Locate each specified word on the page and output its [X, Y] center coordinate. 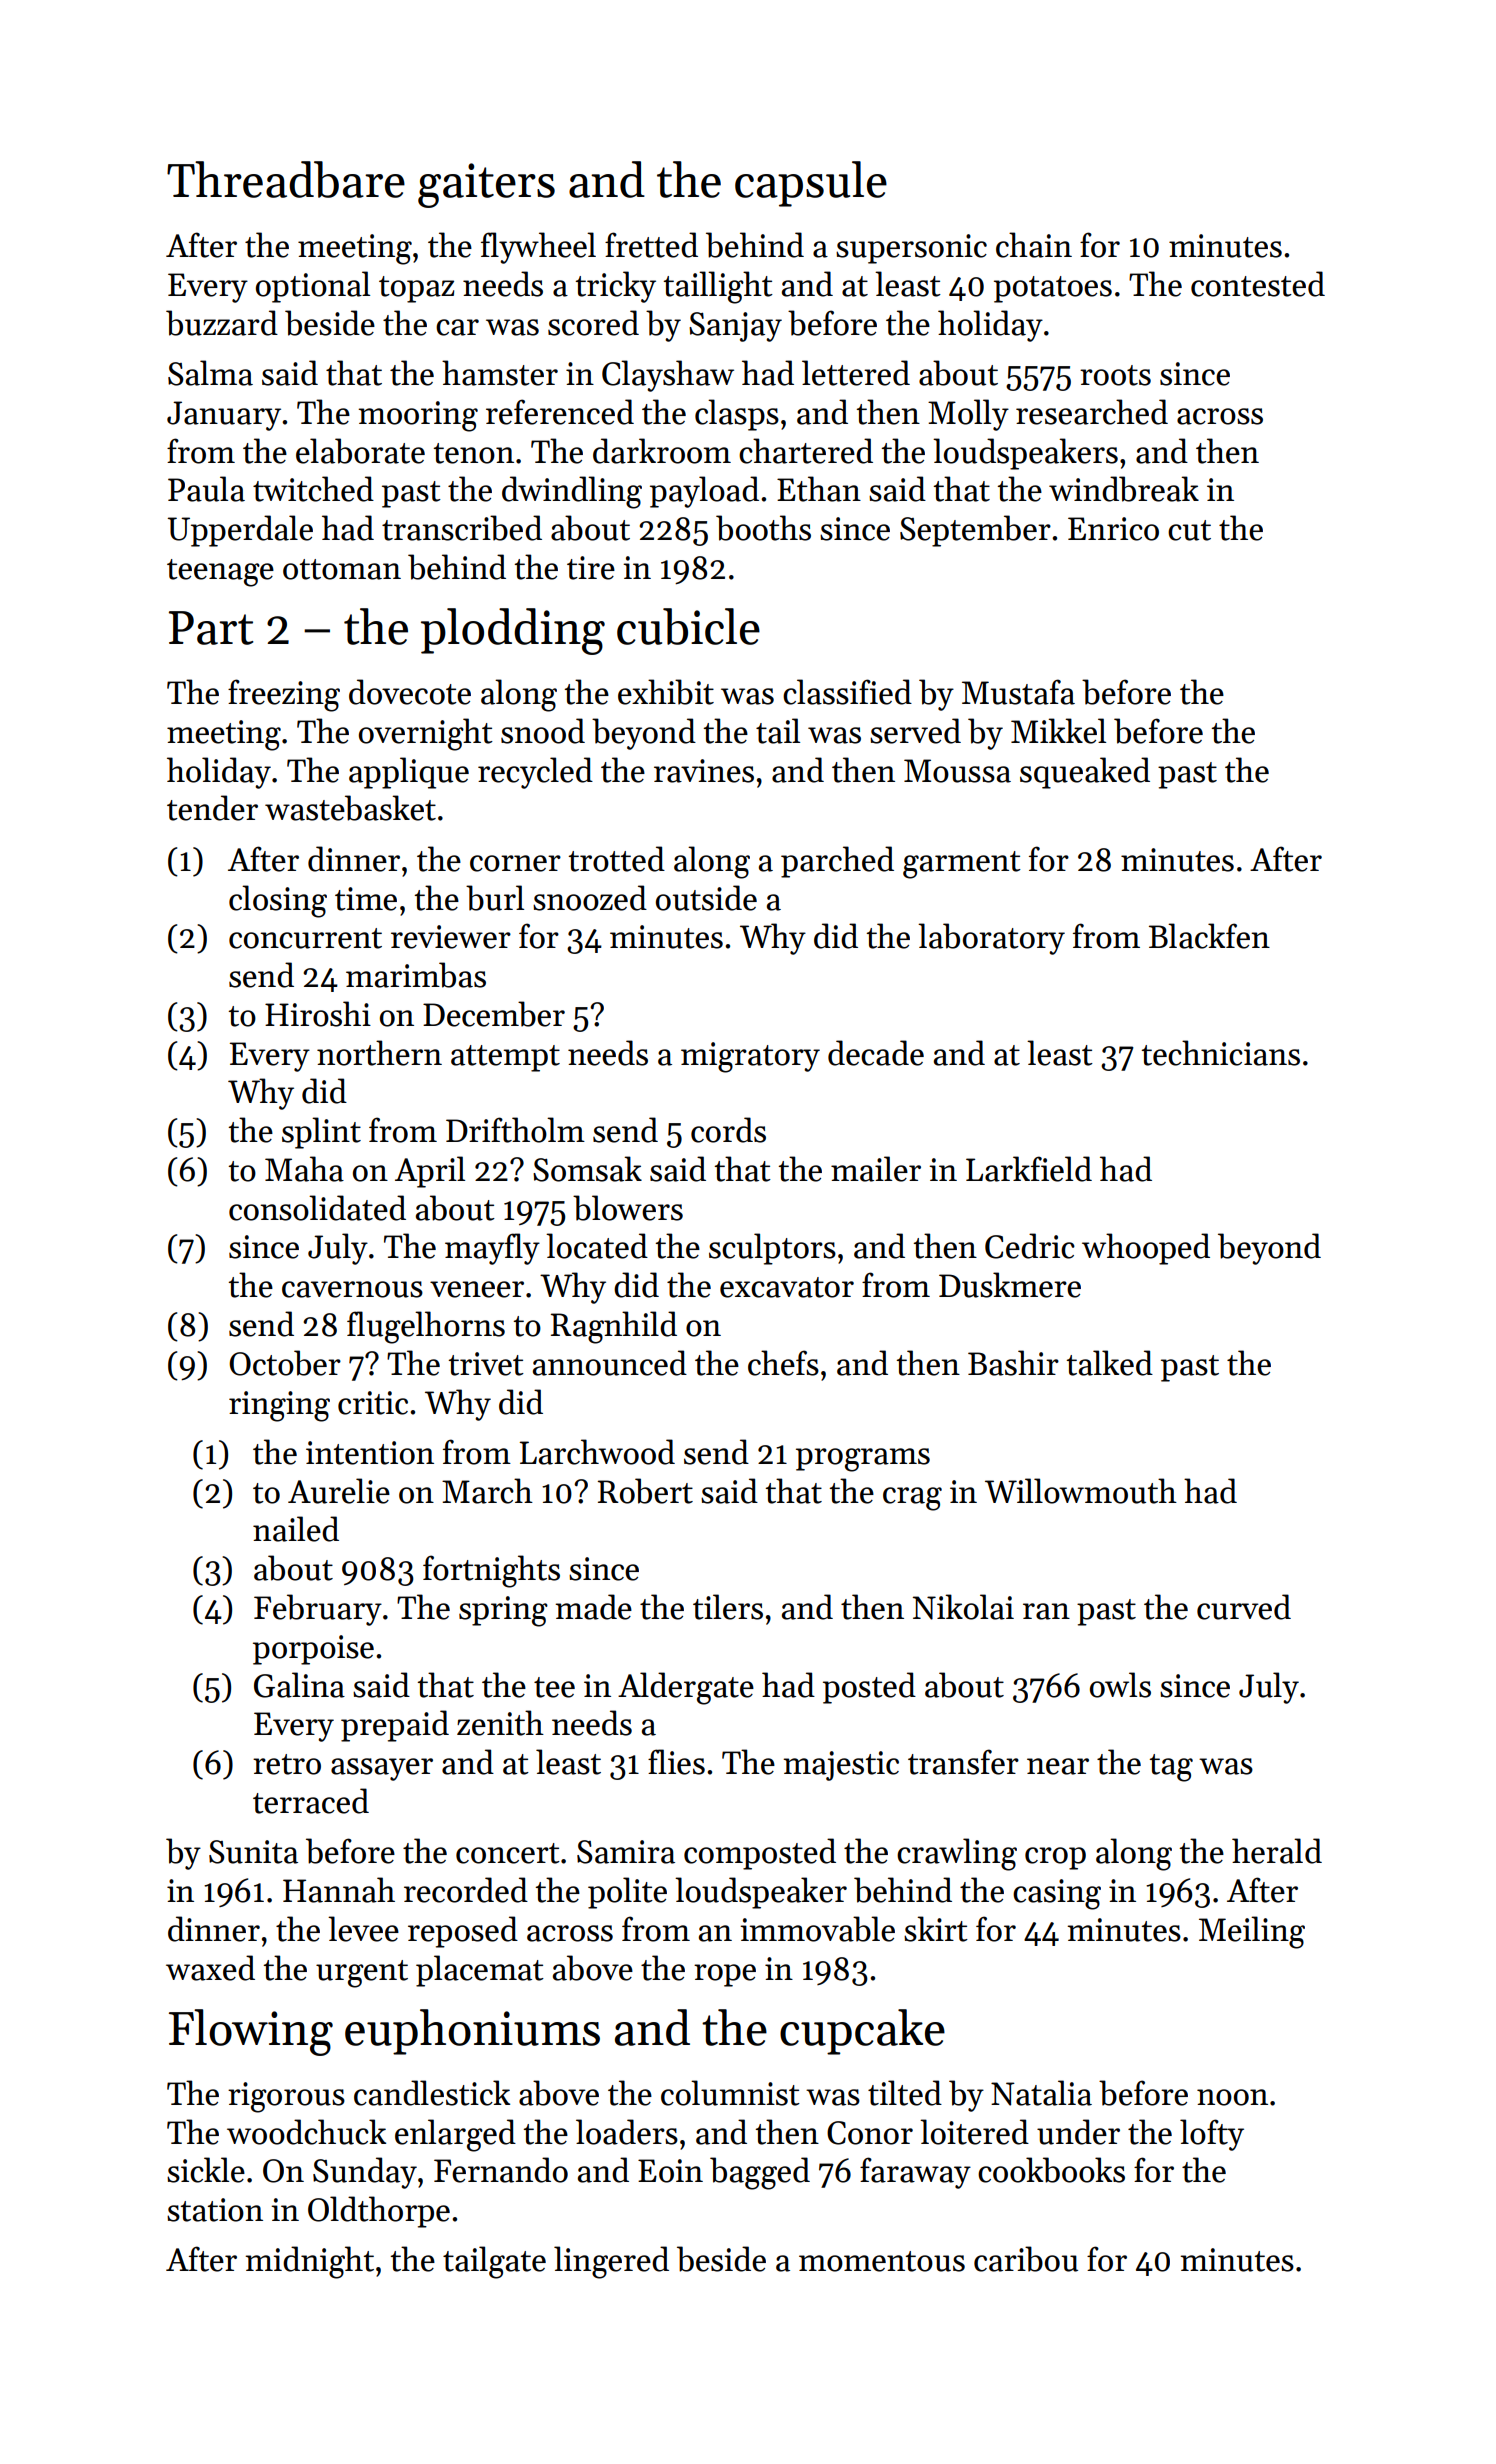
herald [1277, 1851]
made [593, 1607]
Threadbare [286, 179]
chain [1034, 245]
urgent [362, 1974]
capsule [811, 184]
